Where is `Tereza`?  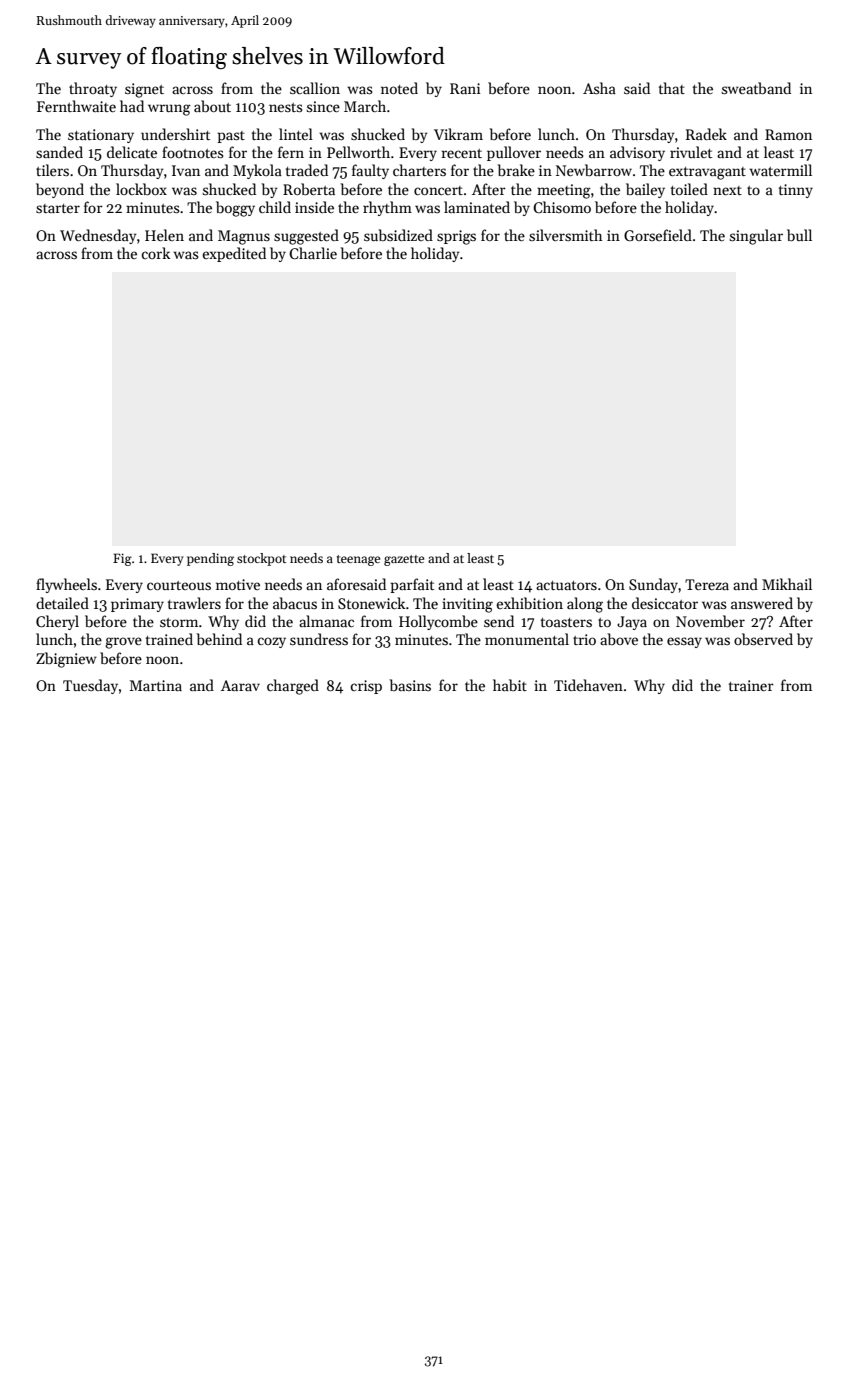
Tereza is located at coordinates (707, 584).
